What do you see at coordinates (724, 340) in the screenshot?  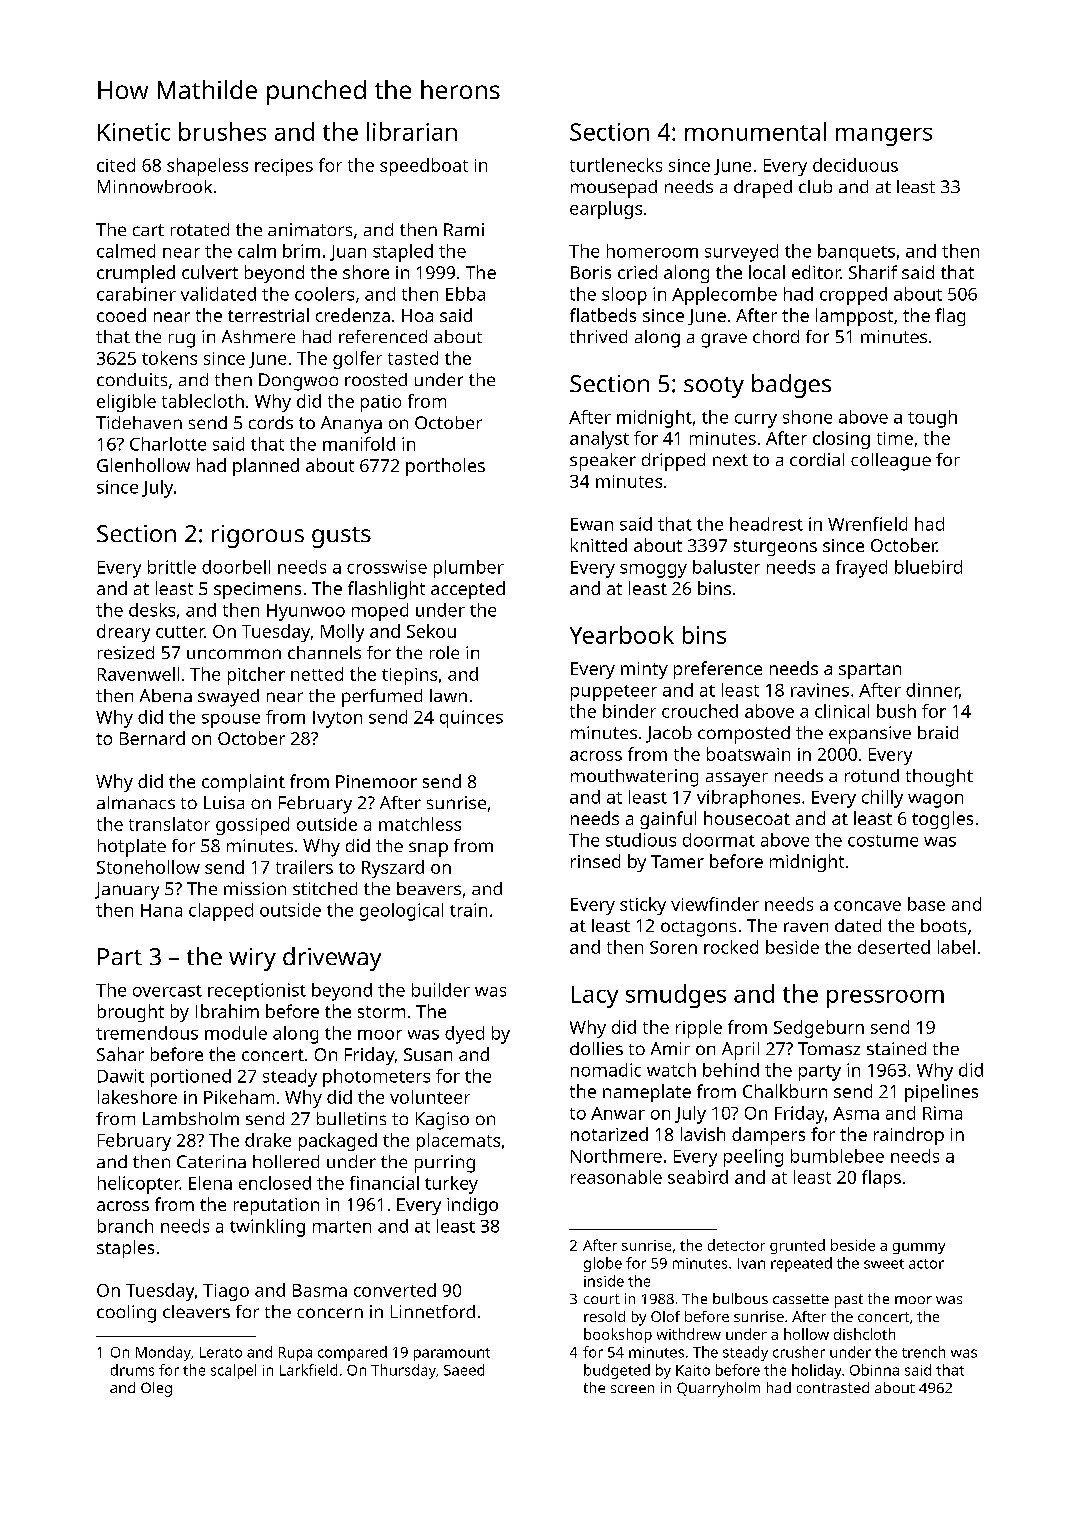 I see `grave` at bounding box center [724, 340].
